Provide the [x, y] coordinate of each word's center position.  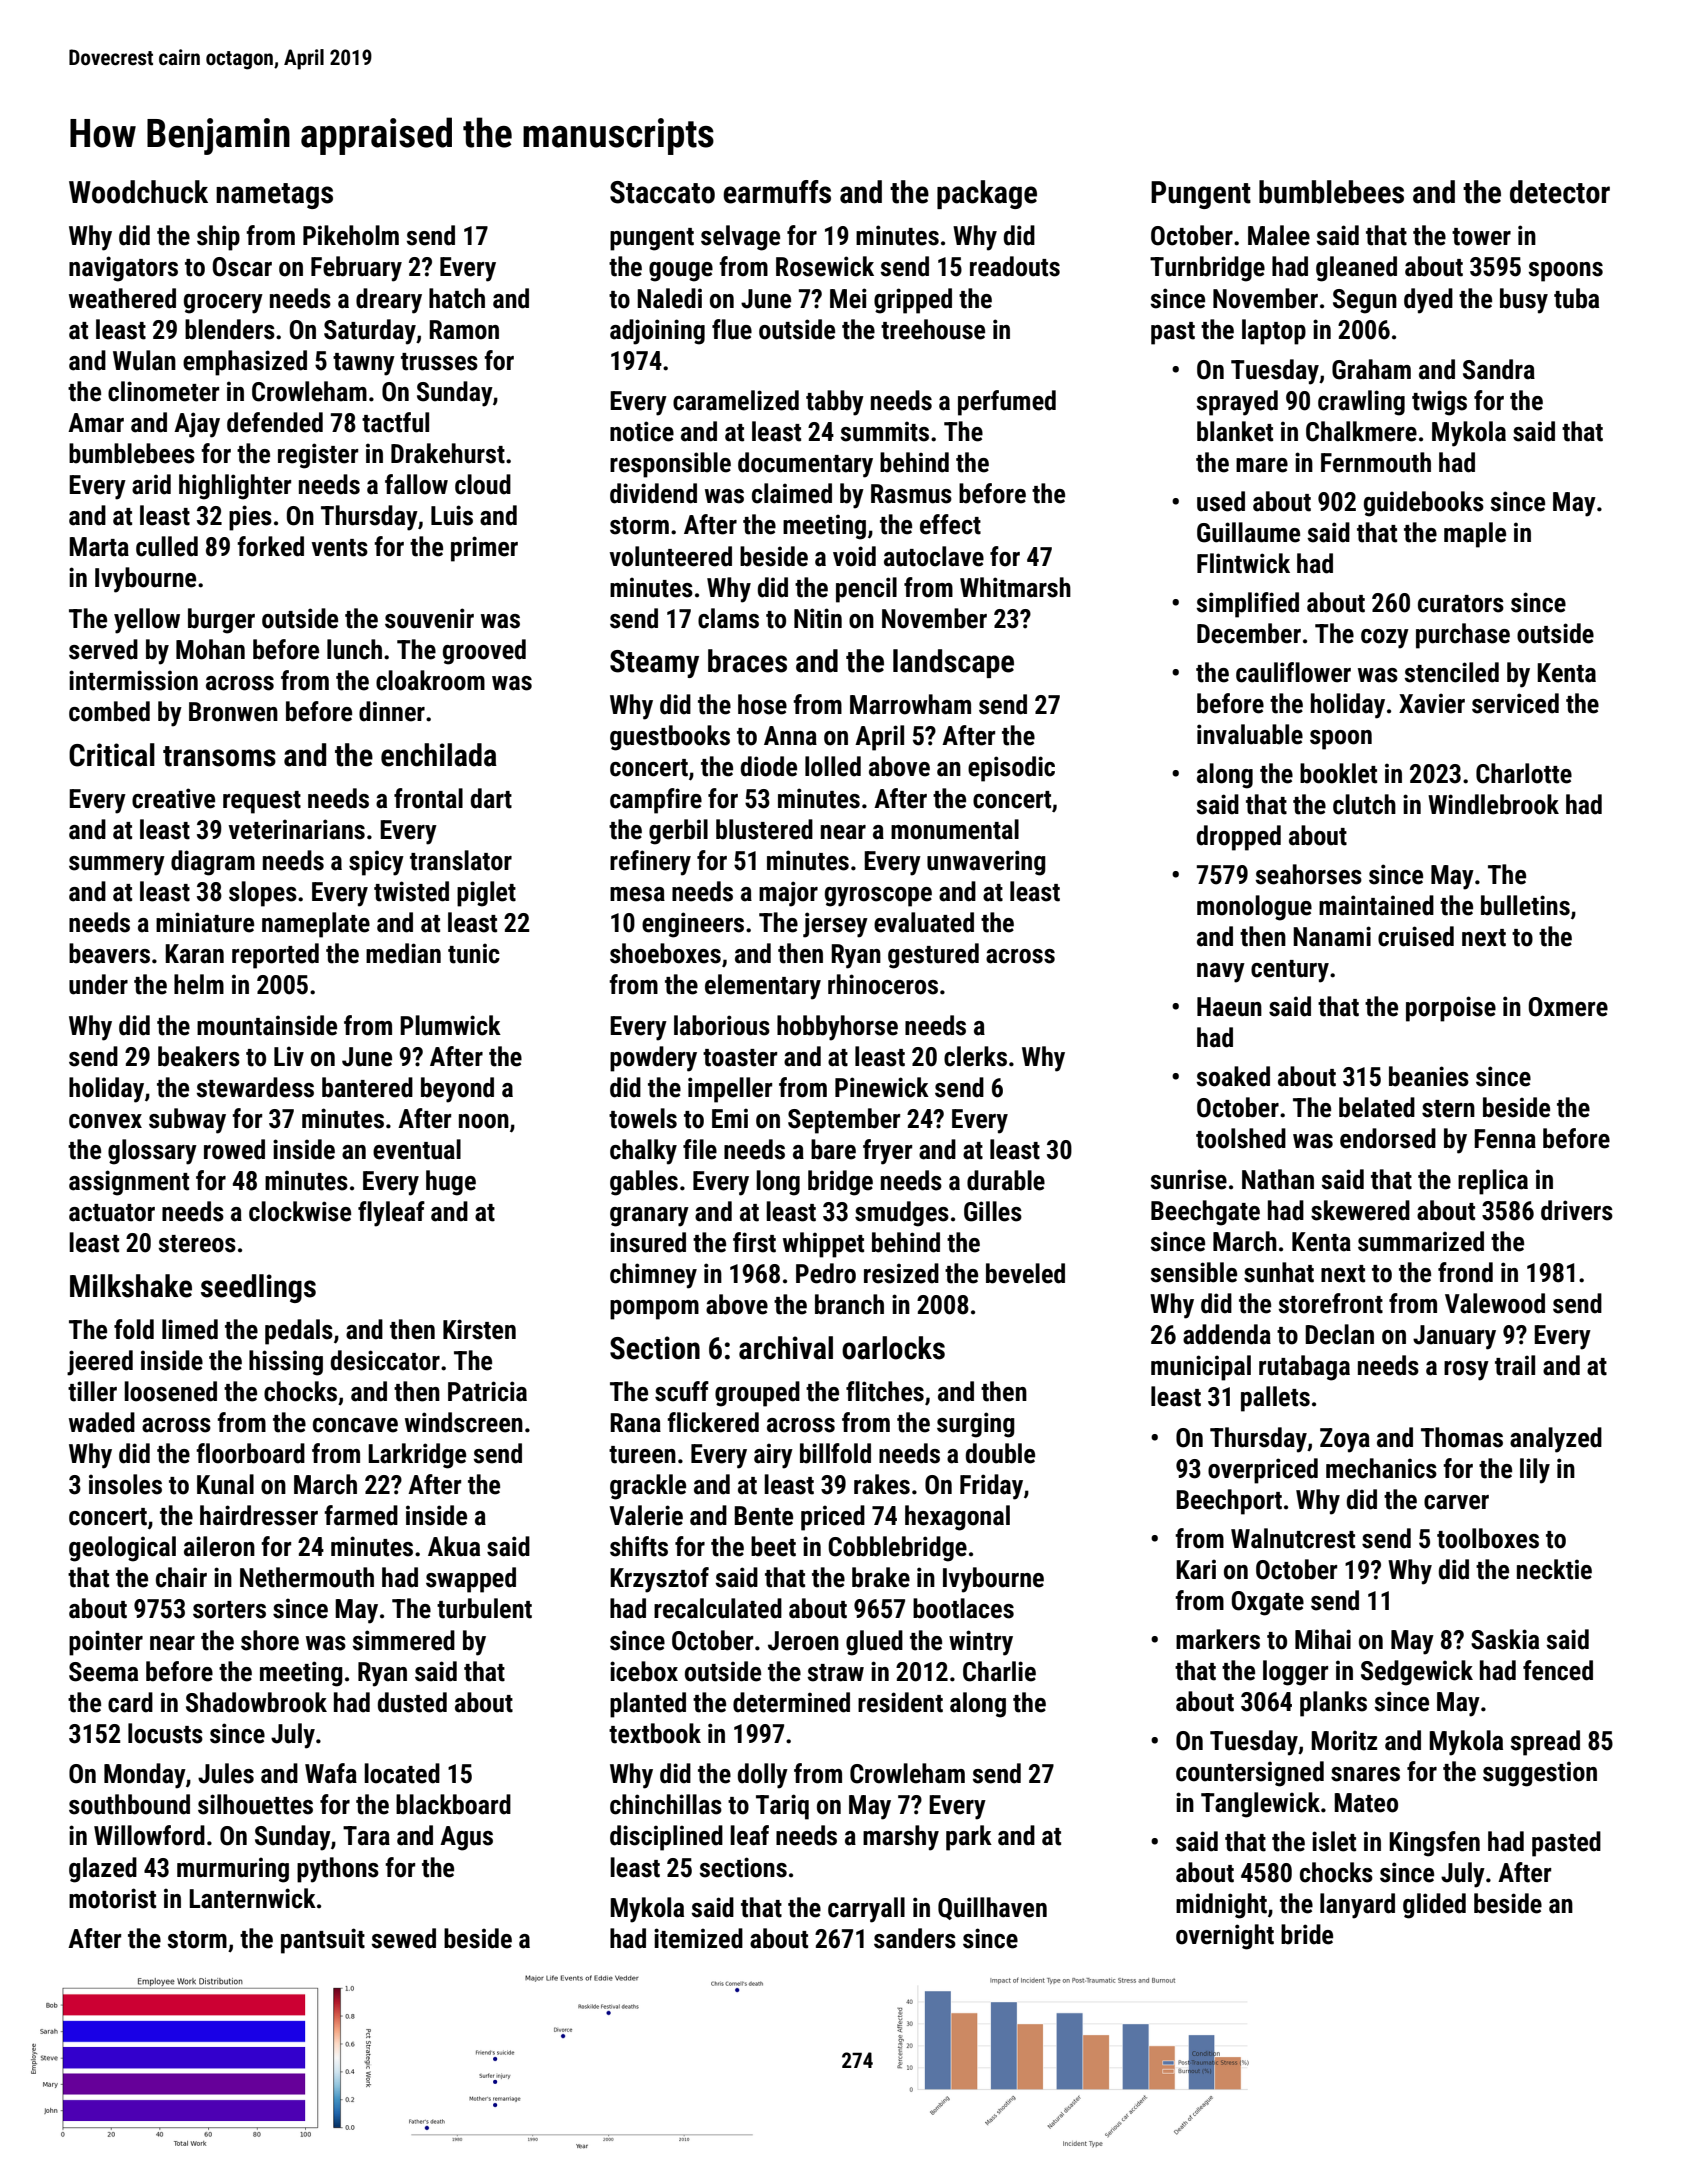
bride [1307, 1934]
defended [275, 422]
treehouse [933, 329]
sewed [403, 1938]
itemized [698, 1938]
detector [1560, 192]
